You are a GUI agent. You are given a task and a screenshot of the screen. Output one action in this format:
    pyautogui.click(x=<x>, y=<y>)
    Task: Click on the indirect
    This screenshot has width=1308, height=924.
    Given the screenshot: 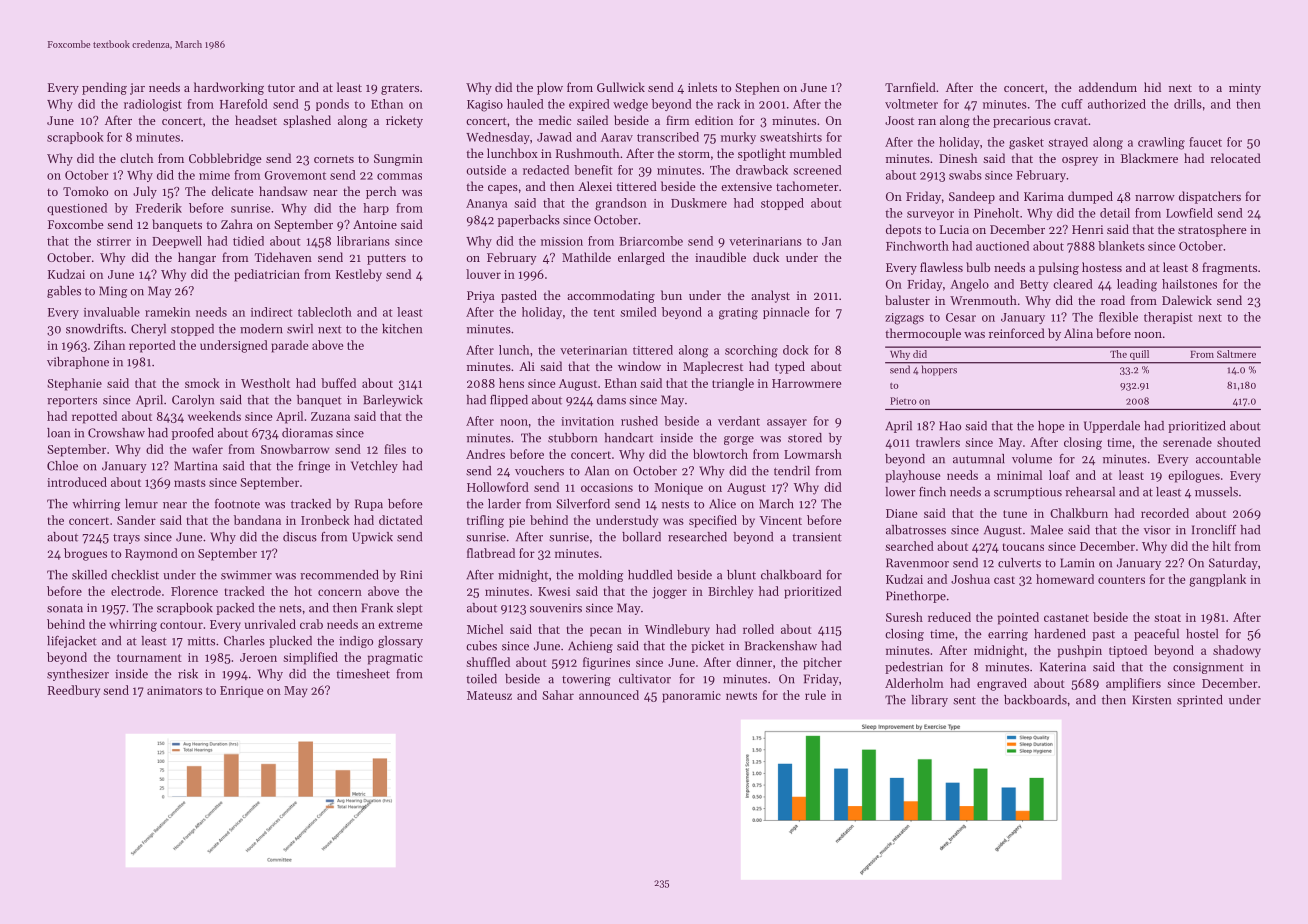 What is the action you would take?
    pyautogui.click(x=272, y=312)
